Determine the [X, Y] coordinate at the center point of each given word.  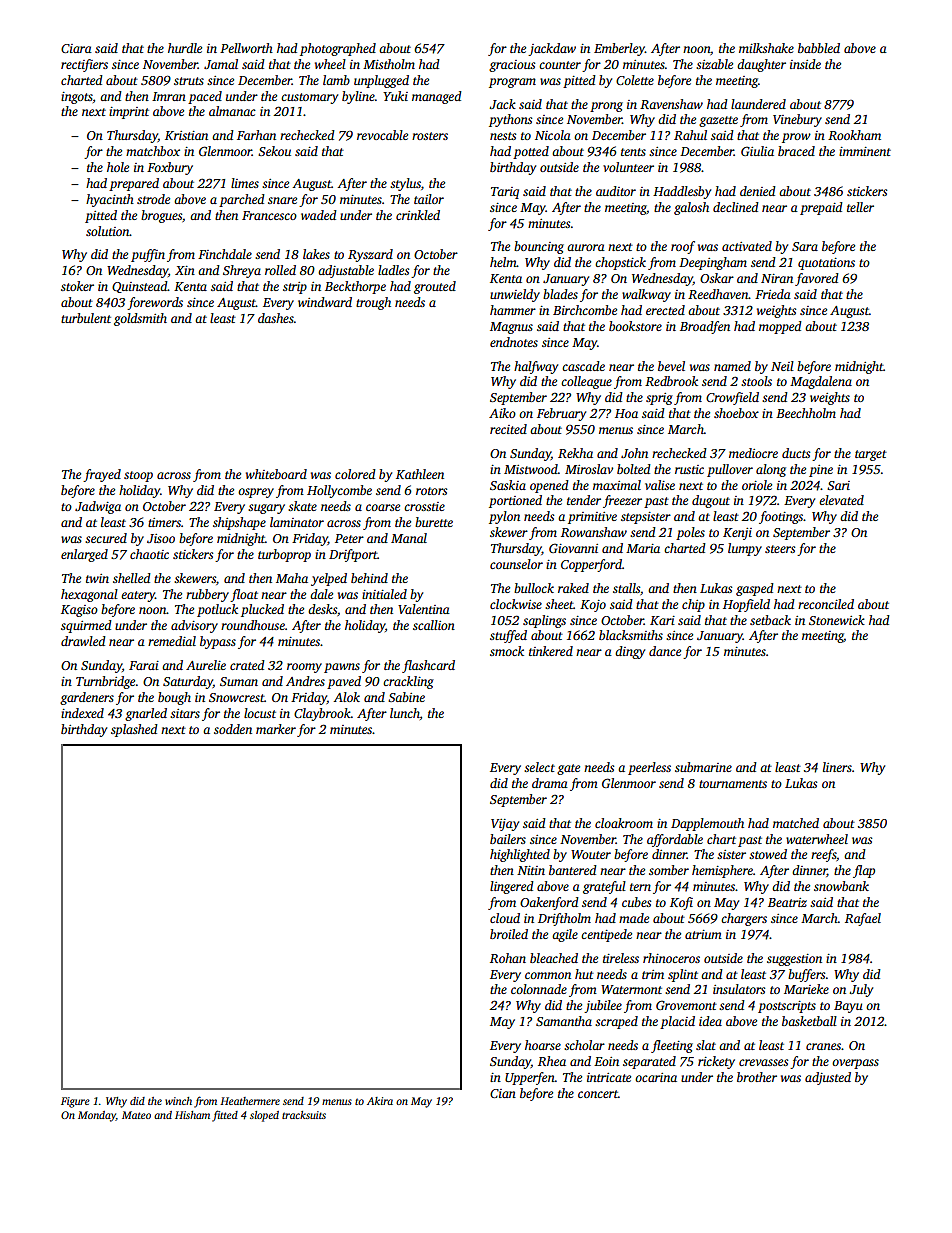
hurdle [185, 48]
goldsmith [140, 319]
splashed [134, 730]
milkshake [766, 48]
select [539, 767]
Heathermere [250, 1101]
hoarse [543, 1045]
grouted [435, 287]
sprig [659, 399]
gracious [512, 66]
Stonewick [837, 620]
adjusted [828, 1078]
